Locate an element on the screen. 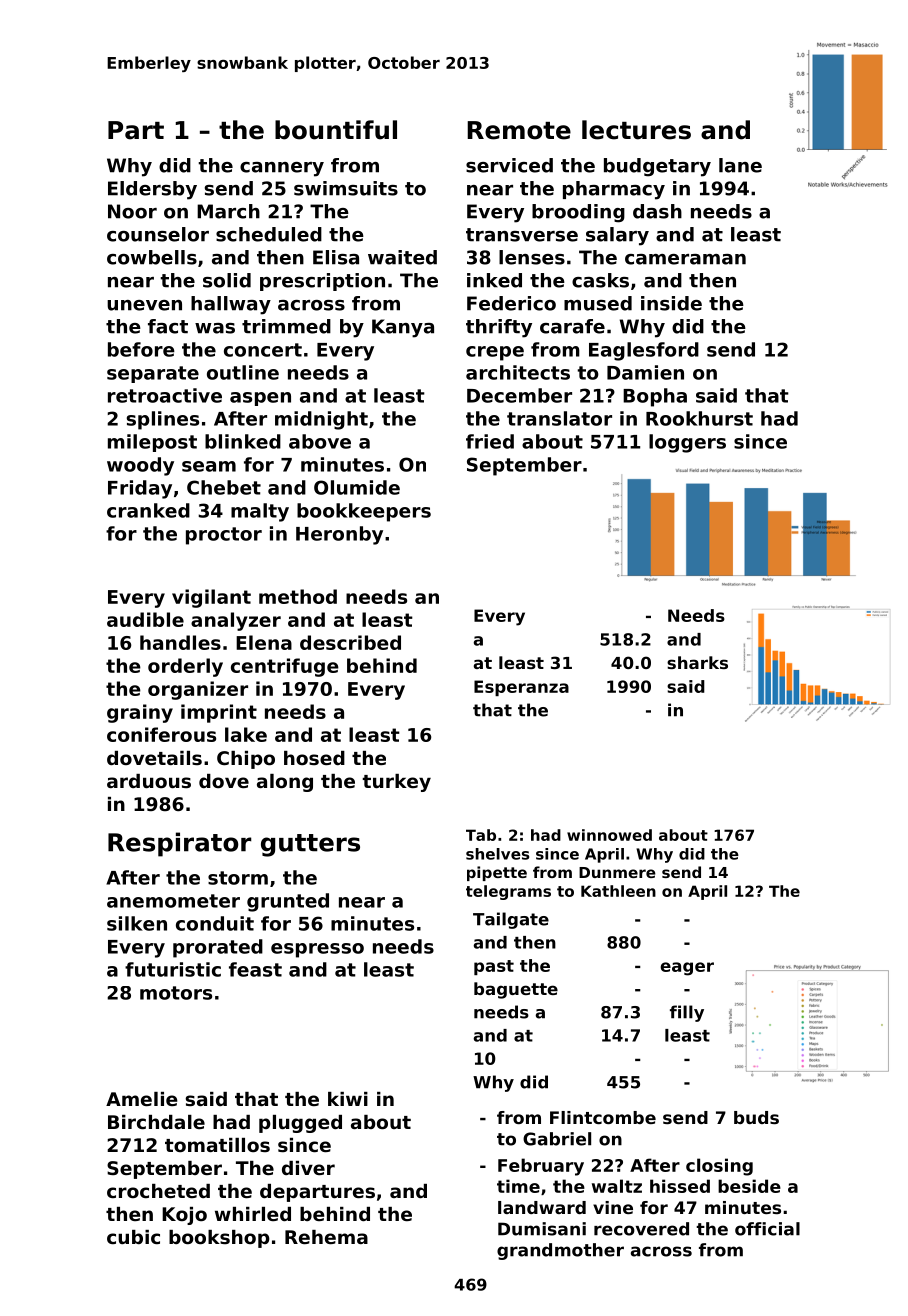 Image resolution: width=908 pixels, height=1316 pixels. grandmother is located at coordinates (560, 1251).
